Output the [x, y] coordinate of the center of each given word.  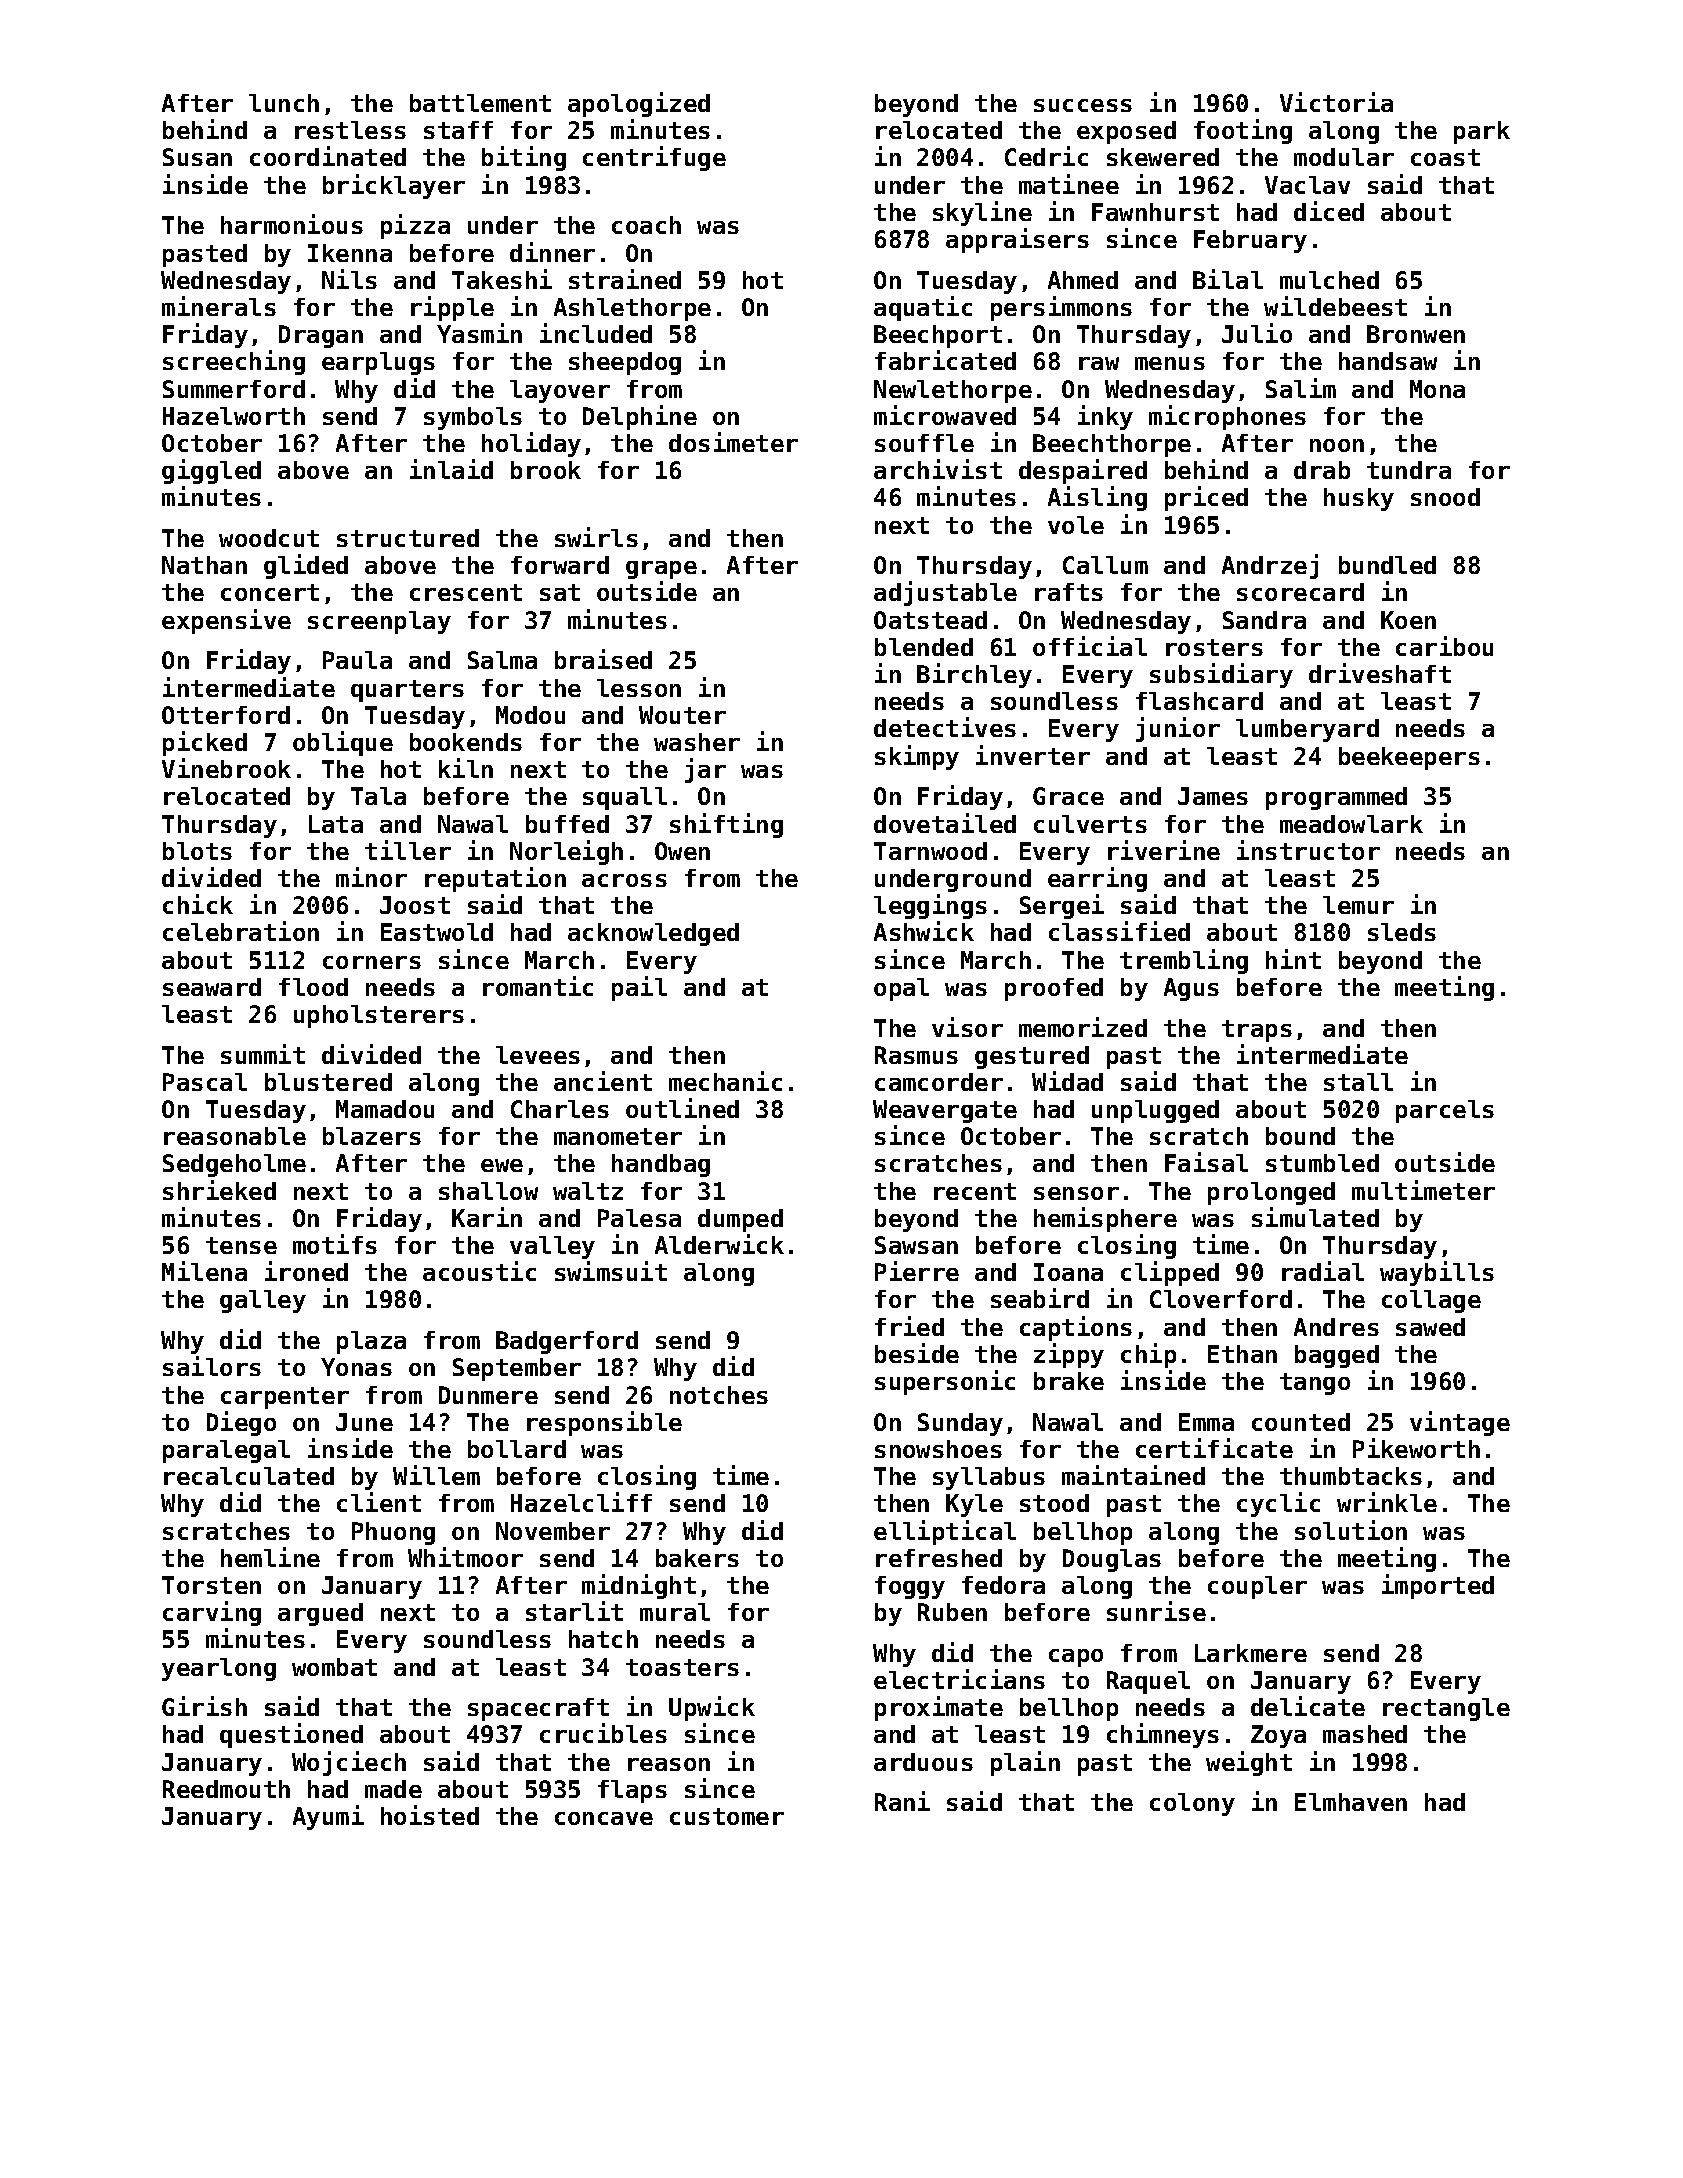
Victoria [1336, 102]
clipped [1170, 1273]
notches [719, 1395]
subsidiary [1221, 675]
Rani [902, 1801]
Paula [357, 660]
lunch [284, 103]
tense [241, 1245]
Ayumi [328, 1817]
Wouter [682, 715]
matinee [1069, 184]
